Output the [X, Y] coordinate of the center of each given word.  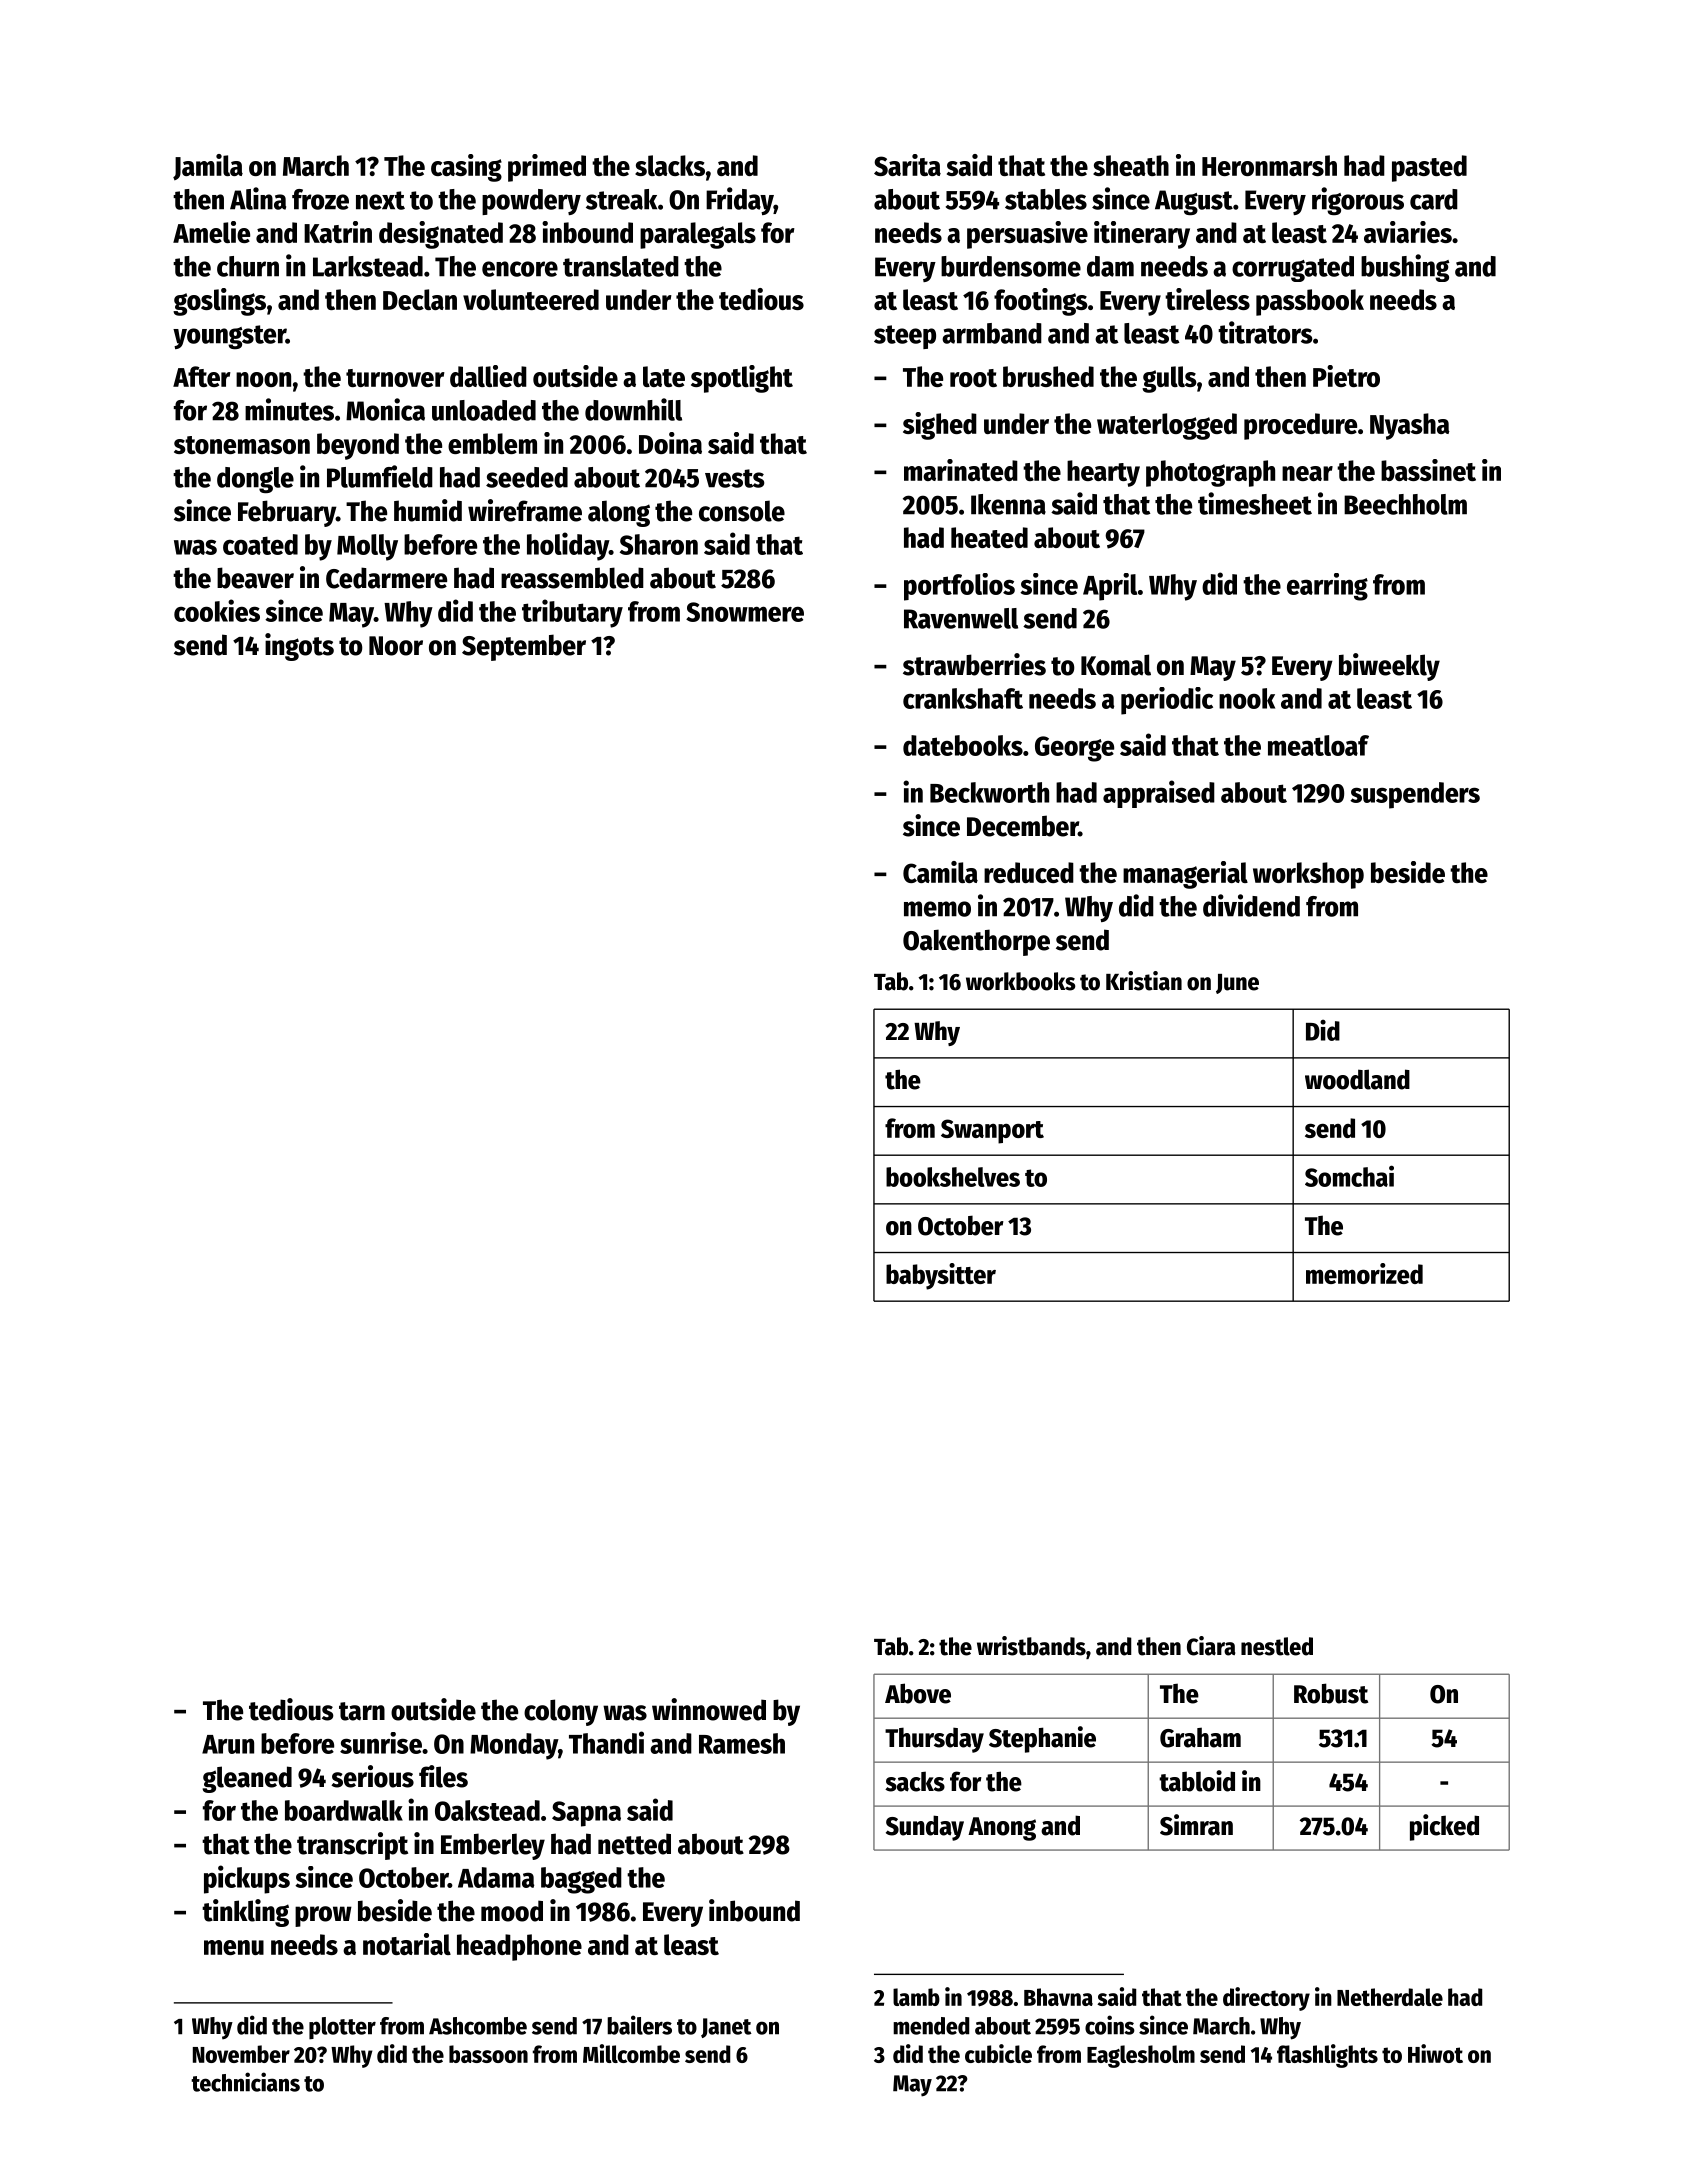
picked [1444, 1827]
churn [248, 266]
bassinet [1428, 470]
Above [918, 1693]
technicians [245, 2082]
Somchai [1349, 1176]
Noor [396, 646]
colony [561, 1712]
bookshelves [953, 1177]
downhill [633, 409]
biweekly [1389, 667]
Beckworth [989, 792]
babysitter [941, 1276]
